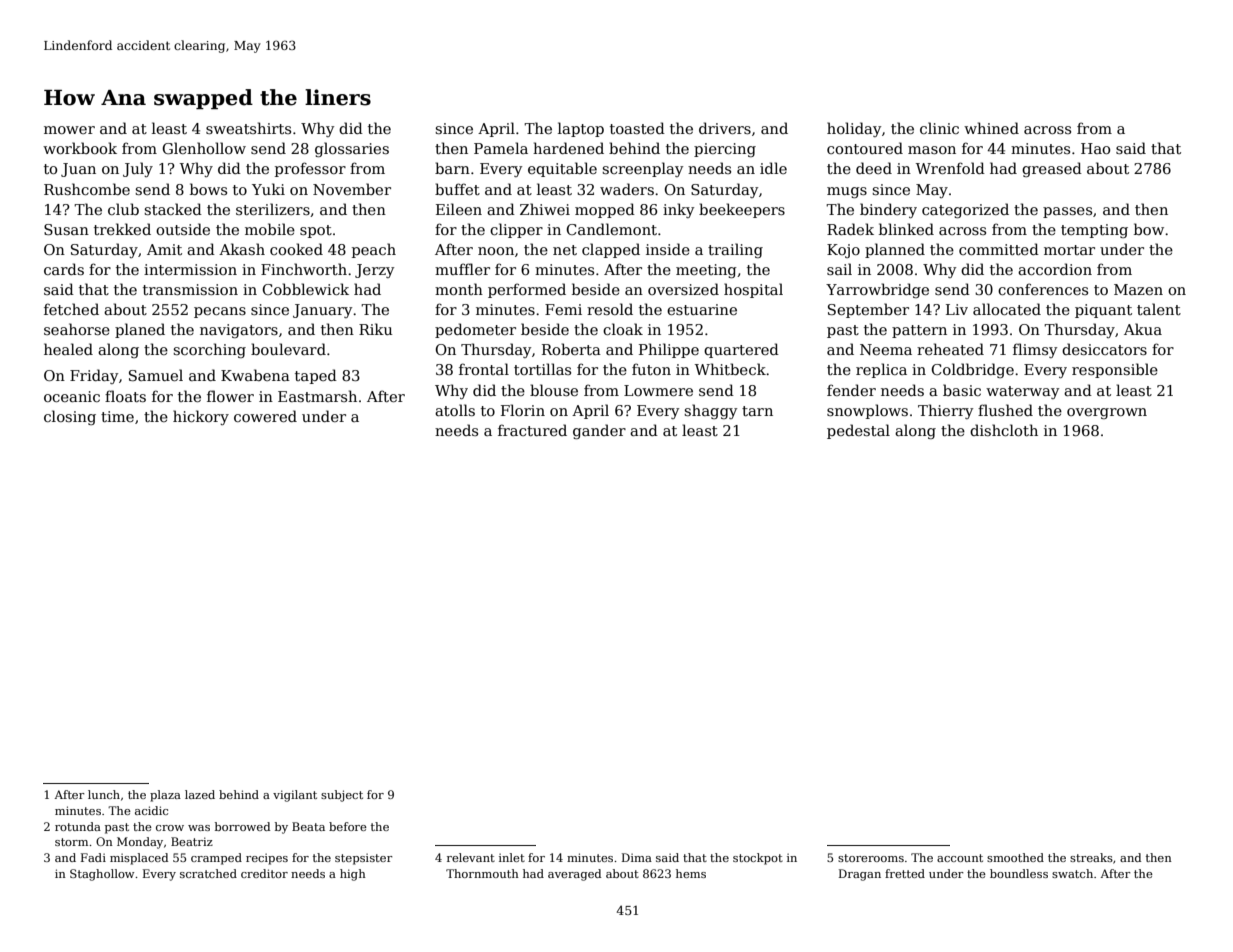  Describe the element at coordinates (1107, 413) in the screenshot. I see `overgrown` at that location.
